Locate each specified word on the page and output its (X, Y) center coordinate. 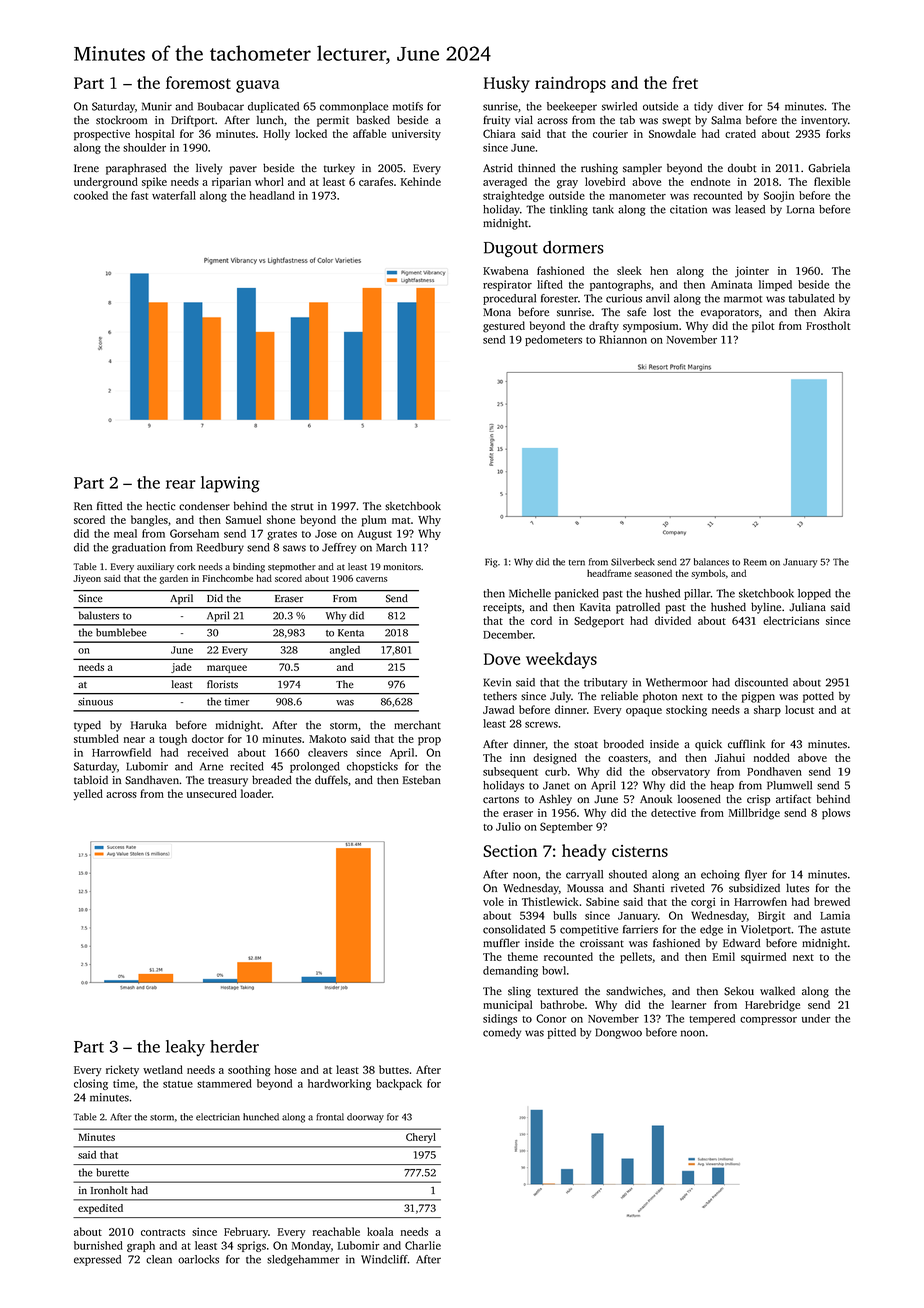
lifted (550, 284)
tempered (712, 1019)
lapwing (230, 484)
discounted (761, 682)
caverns (372, 579)
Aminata (731, 284)
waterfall (174, 195)
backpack (399, 1084)
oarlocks (198, 1259)
